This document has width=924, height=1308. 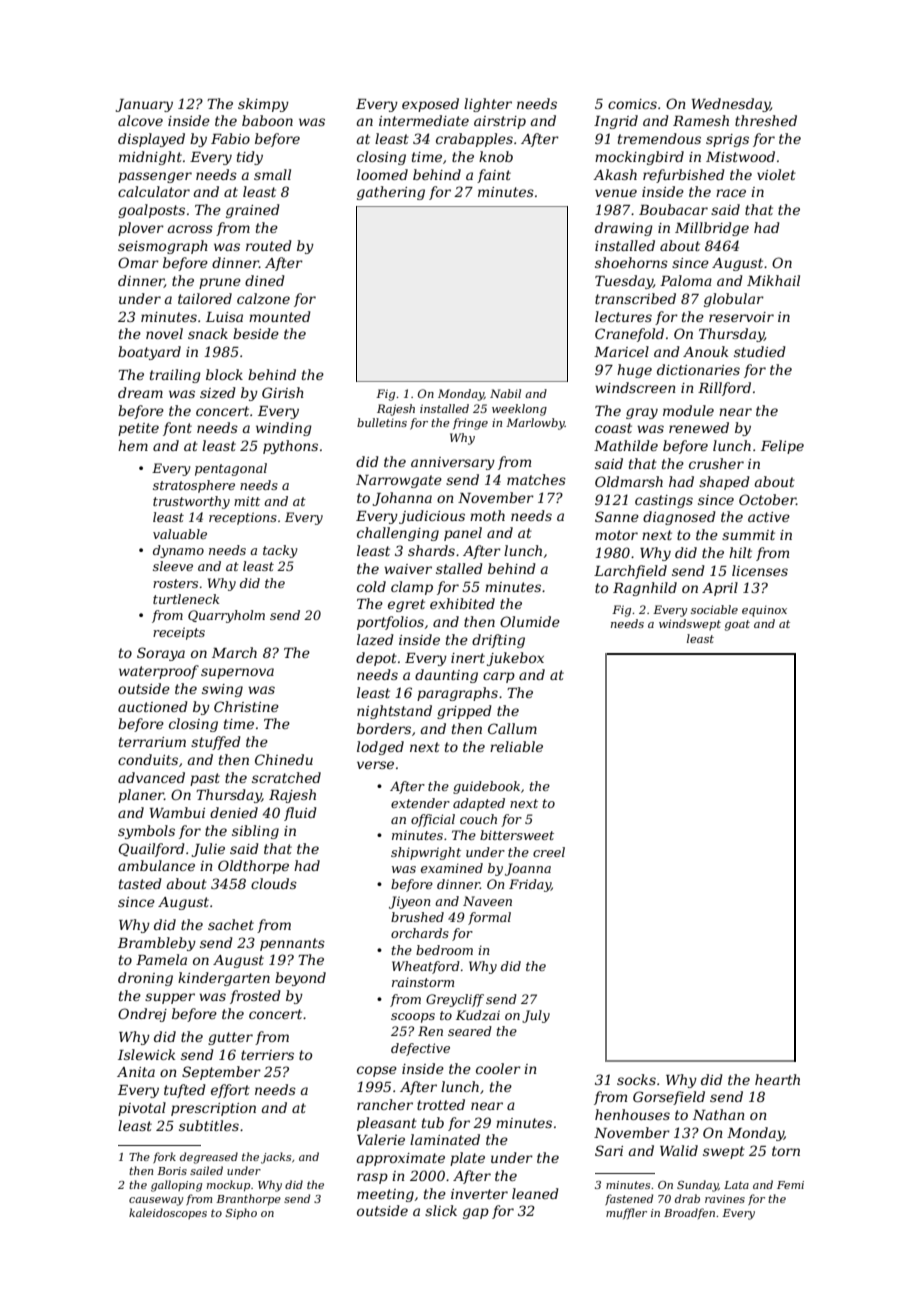 I want to click on bedroom, so click(x=444, y=950).
